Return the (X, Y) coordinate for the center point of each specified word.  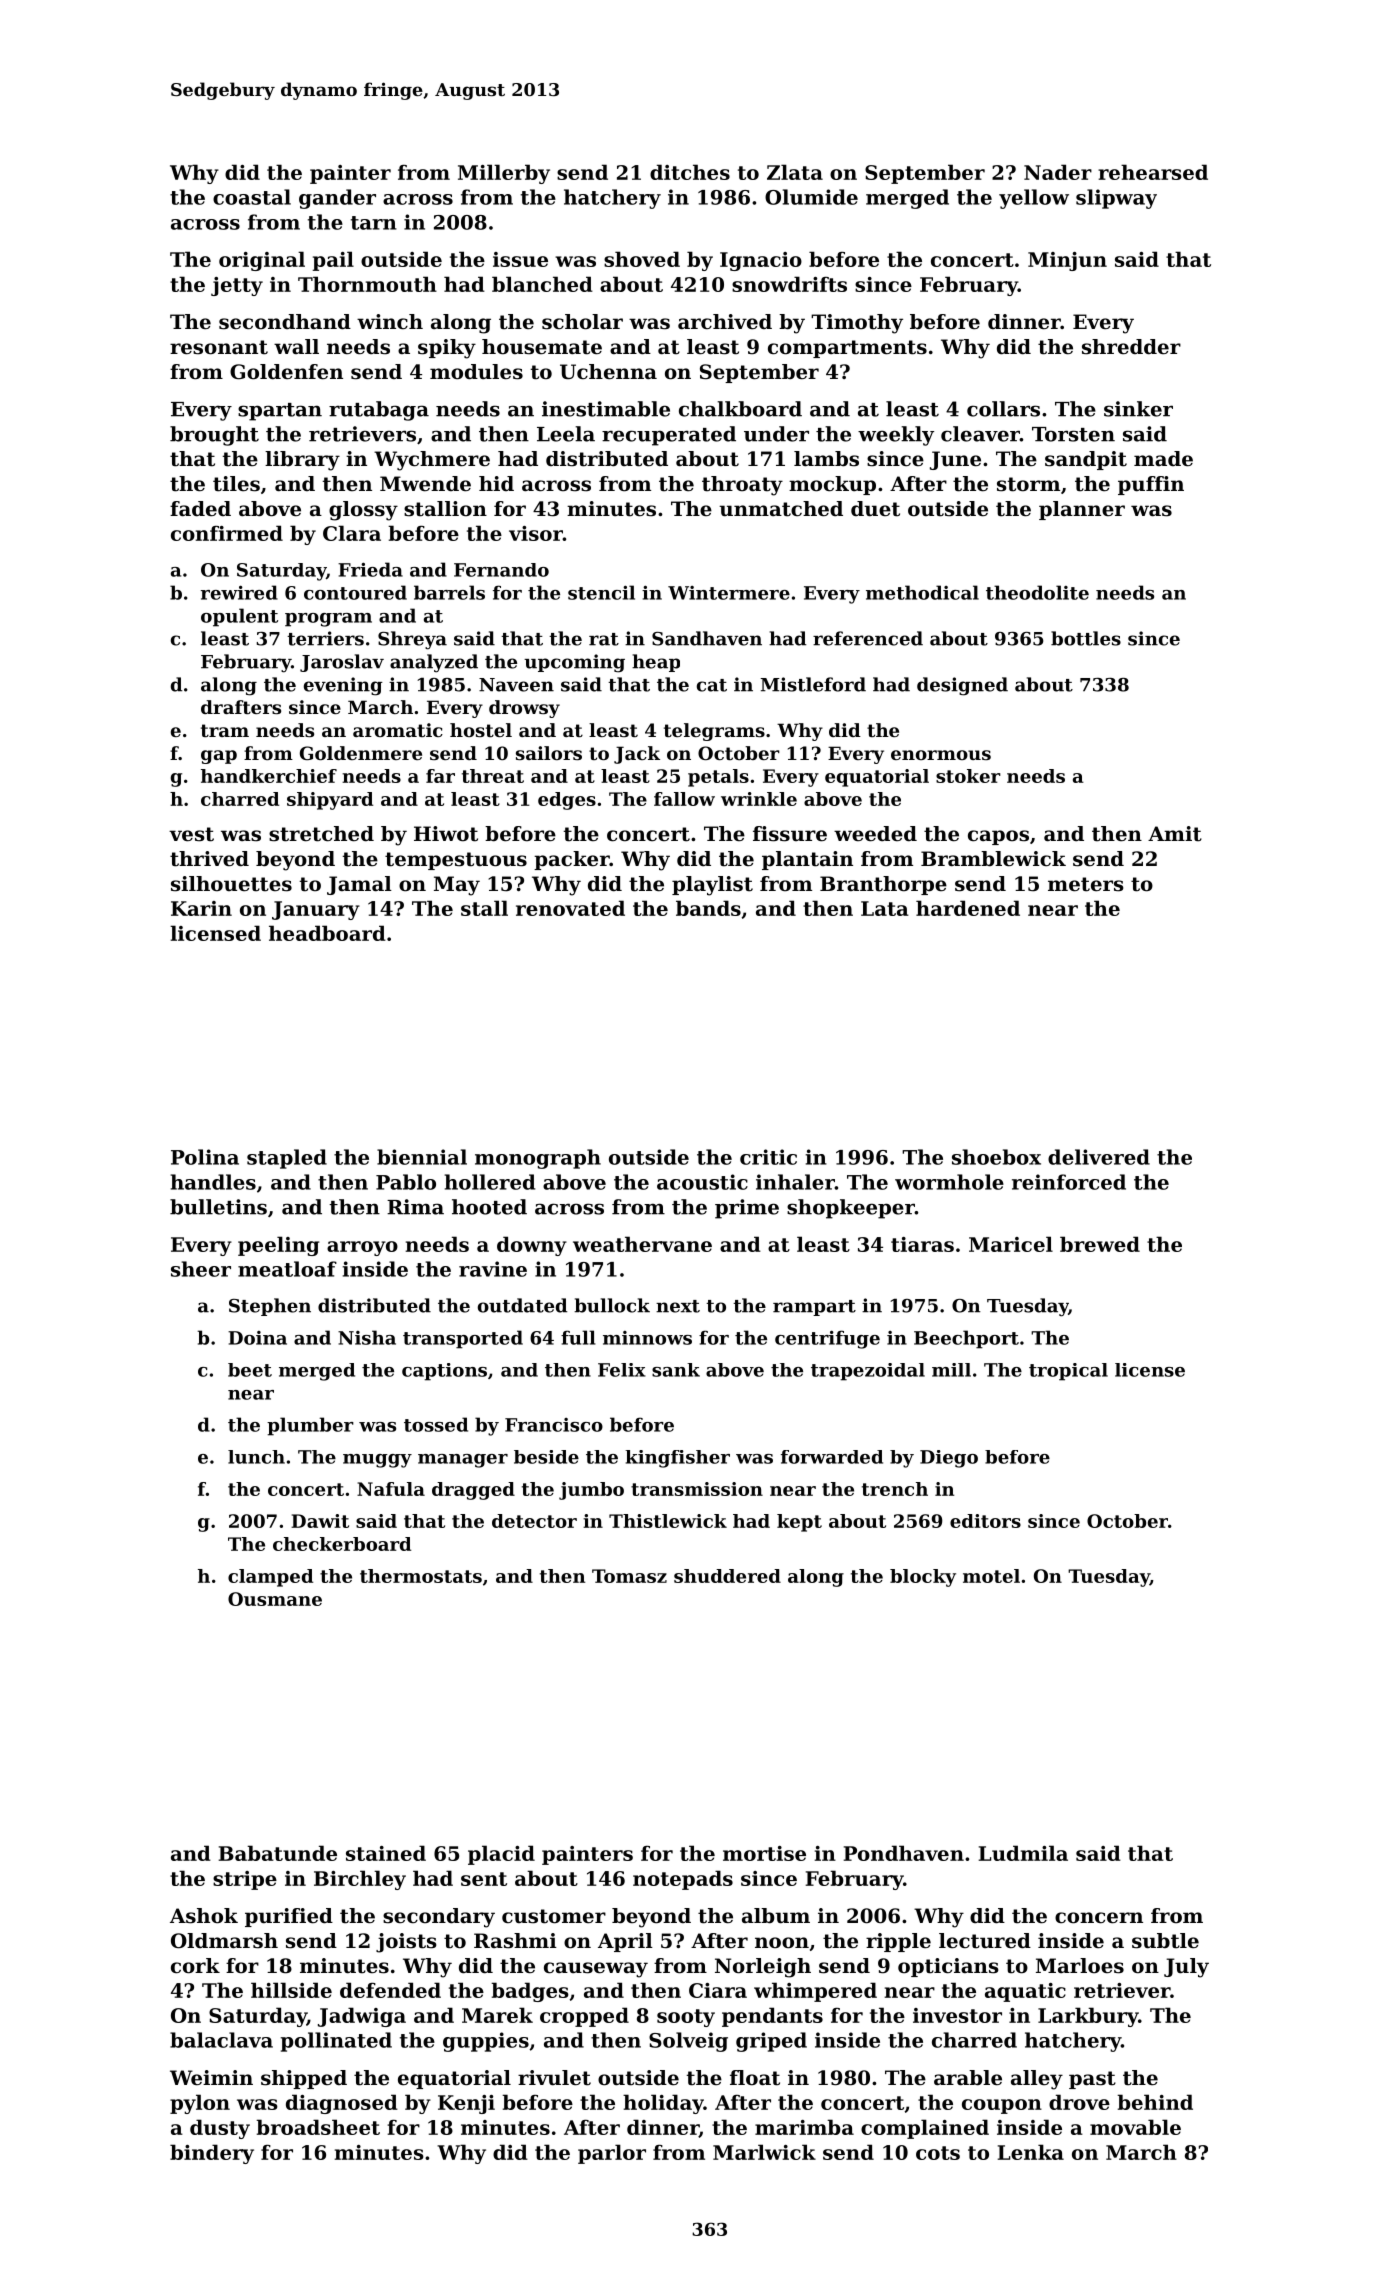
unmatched (781, 509)
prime (747, 1209)
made (1163, 459)
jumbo (591, 1491)
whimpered (815, 1992)
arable (968, 2078)
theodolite (1037, 592)
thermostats (421, 1576)
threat (493, 776)
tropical (1068, 1372)
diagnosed (342, 2104)
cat (712, 685)
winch (390, 321)
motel (991, 1576)
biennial (422, 1157)
